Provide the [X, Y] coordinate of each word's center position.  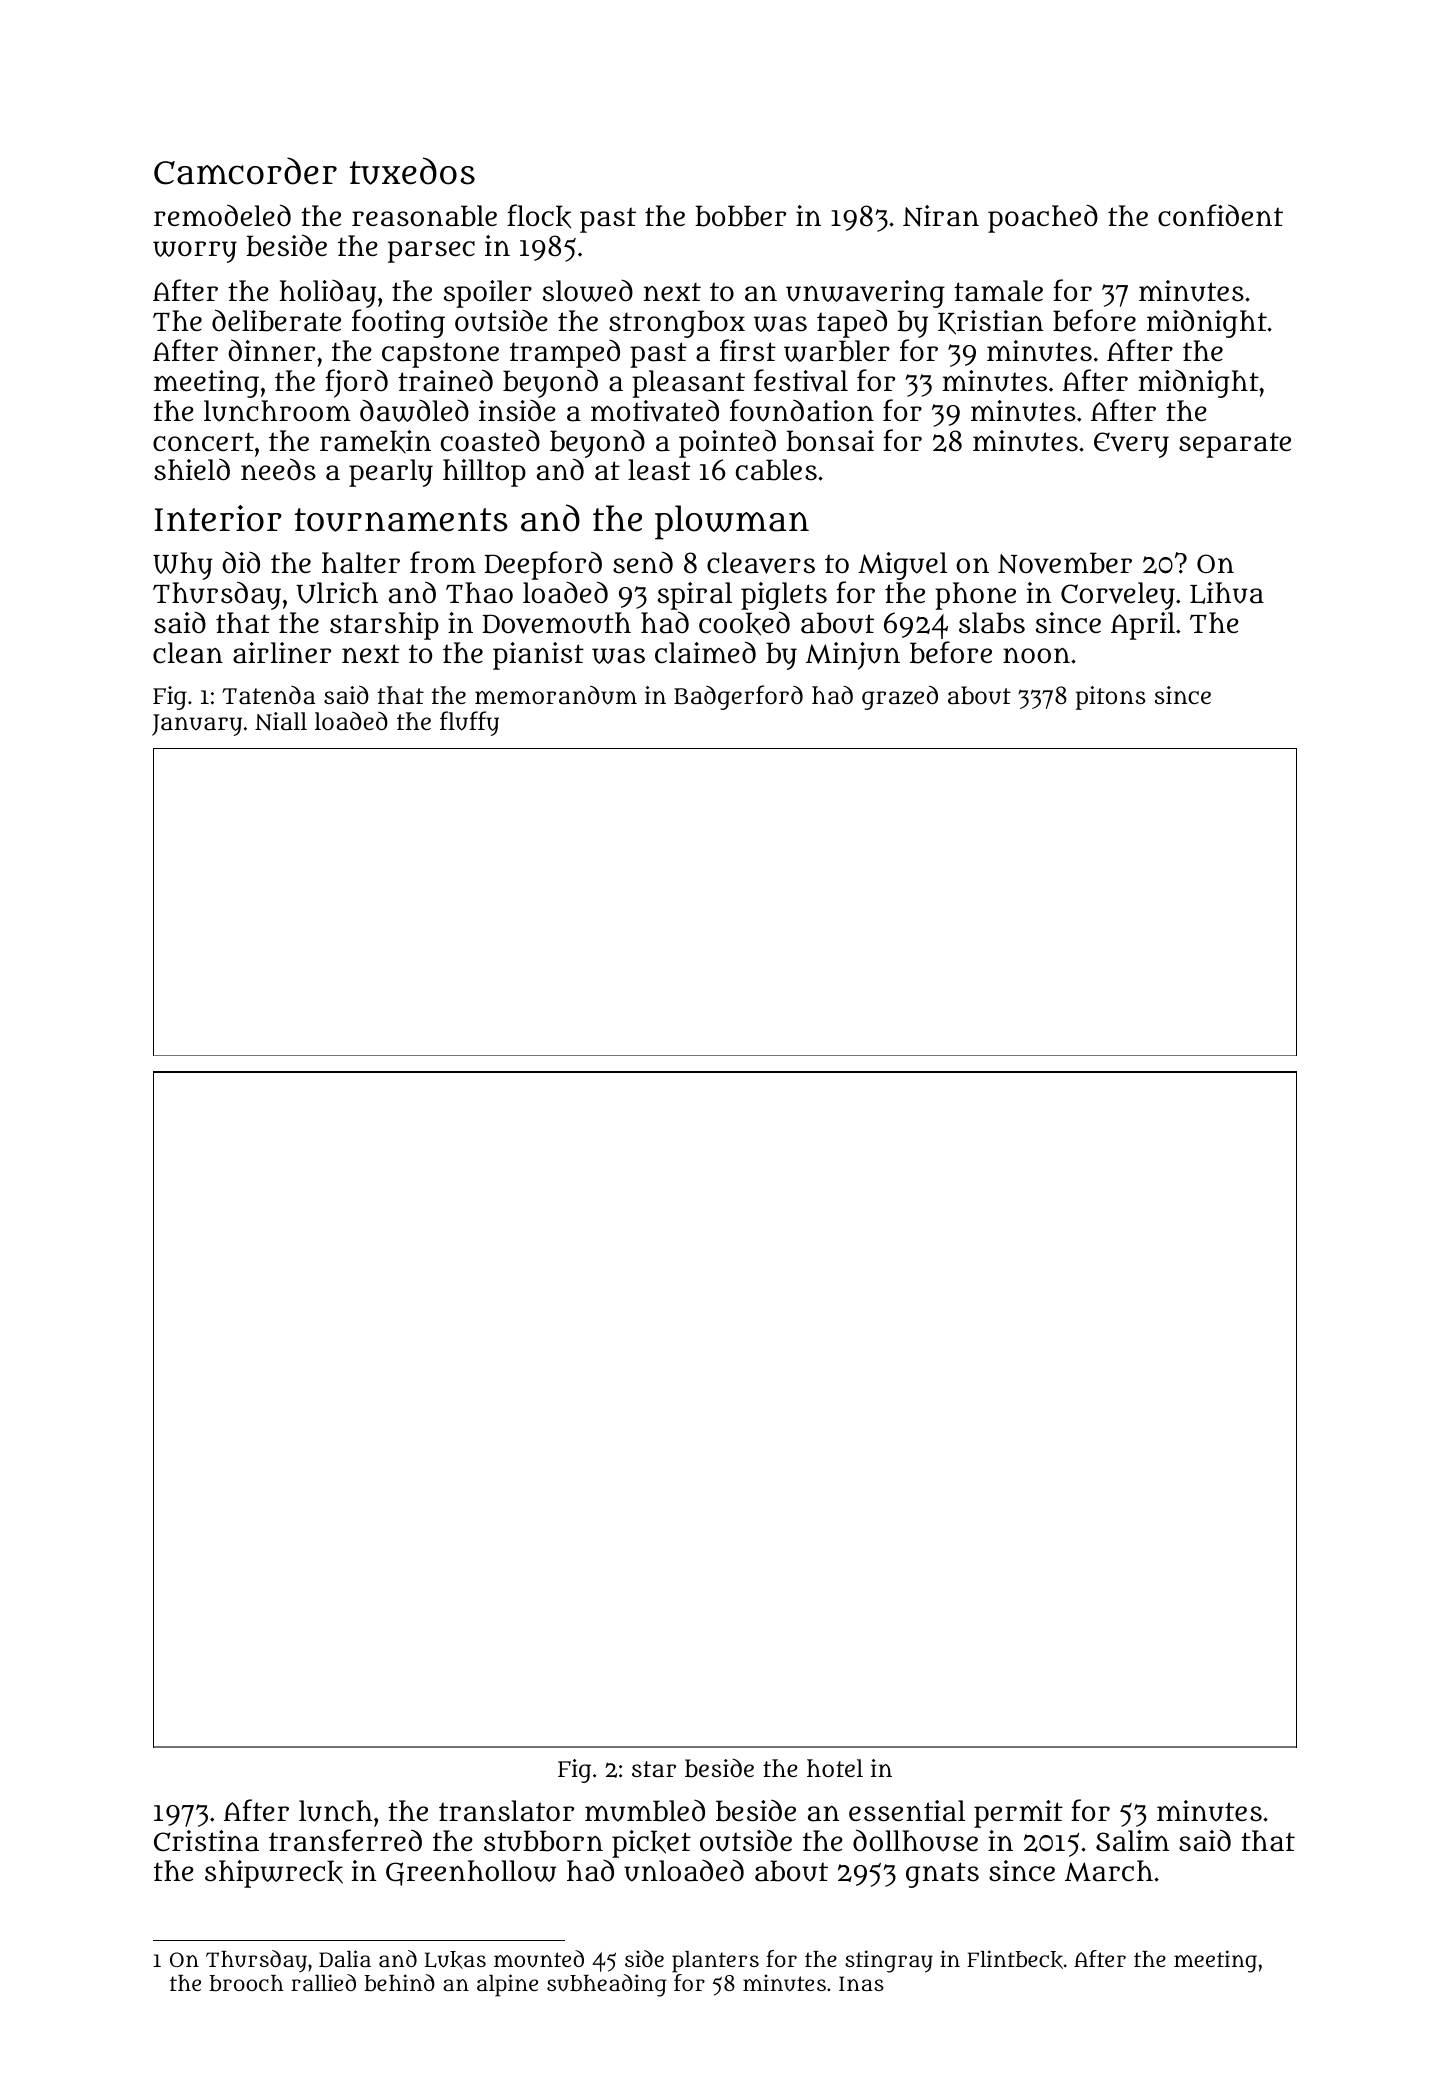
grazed [900, 697]
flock [539, 216]
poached [1043, 218]
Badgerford [738, 697]
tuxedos [412, 171]
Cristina [206, 1841]
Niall [281, 721]
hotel [835, 1768]
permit [1018, 1814]
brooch [246, 1983]
